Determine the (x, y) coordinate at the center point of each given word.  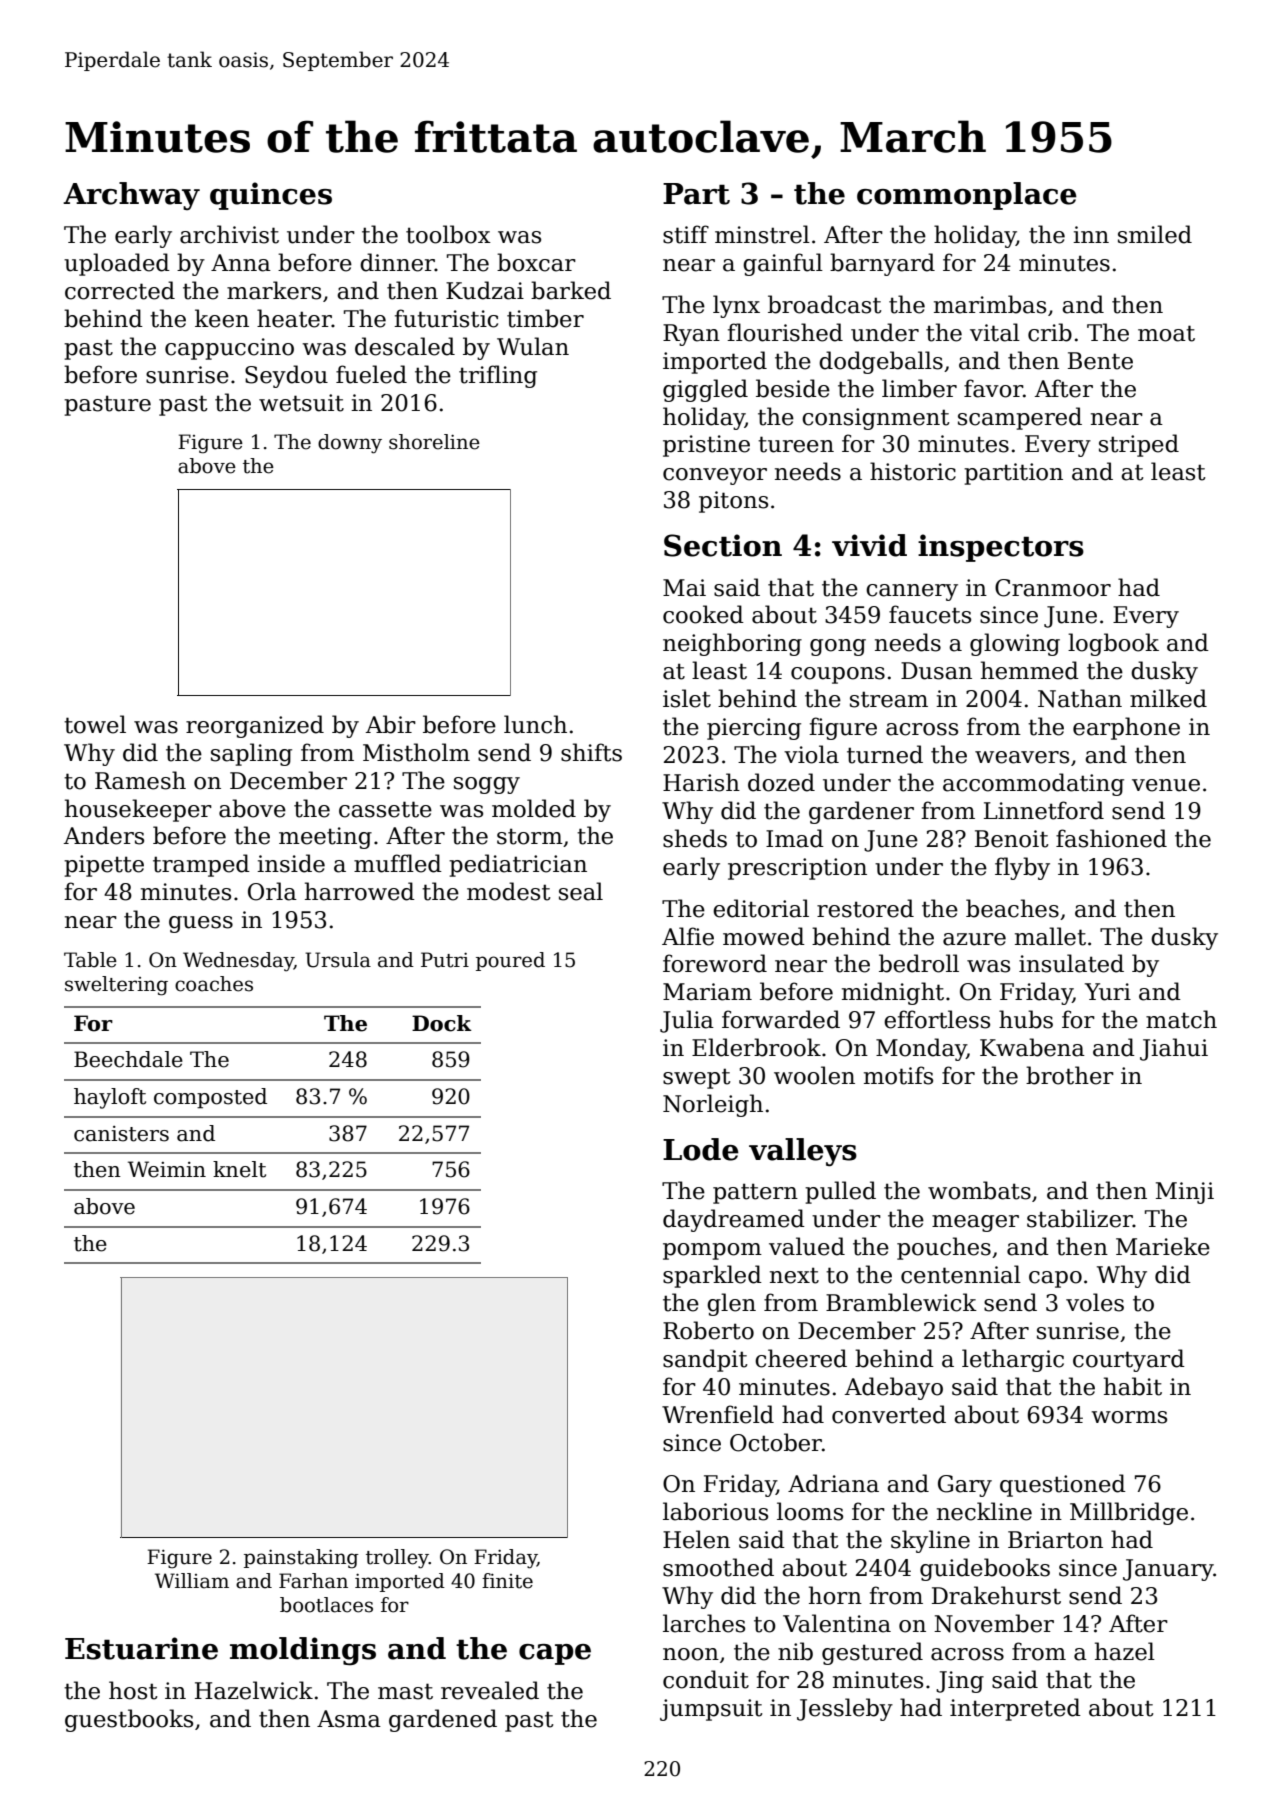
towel (95, 724)
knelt (239, 1169)
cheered (801, 1358)
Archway (131, 196)
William (192, 1581)
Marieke (1163, 1246)
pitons (733, 502)
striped (1139, 445)
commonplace (967, 196)
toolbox (448, 234)
